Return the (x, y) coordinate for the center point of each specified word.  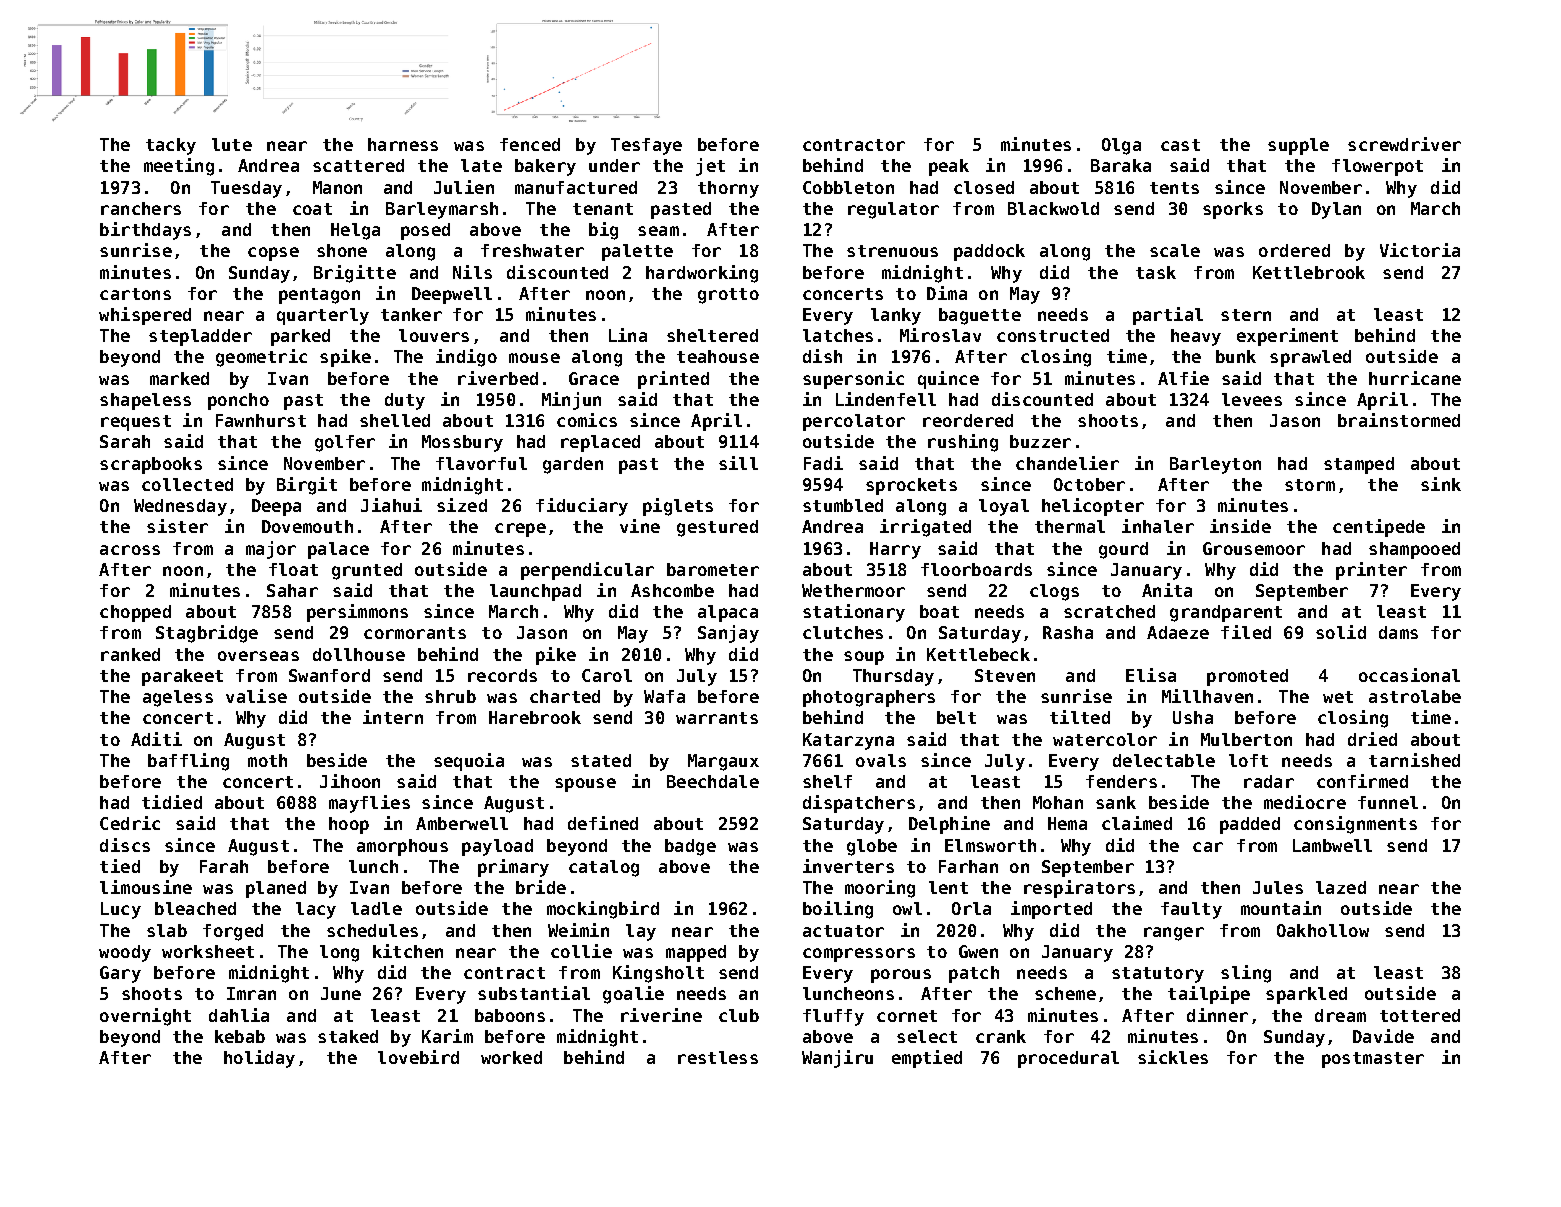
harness (403, 144)
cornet (907, 1016)
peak (949, 167)
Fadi (823, 463)
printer (1371, 571)
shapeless (145, 401)
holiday (259, 1059)
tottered (1420, 1015)
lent (948, 887)
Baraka (1121, 165)
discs (125, 845)
